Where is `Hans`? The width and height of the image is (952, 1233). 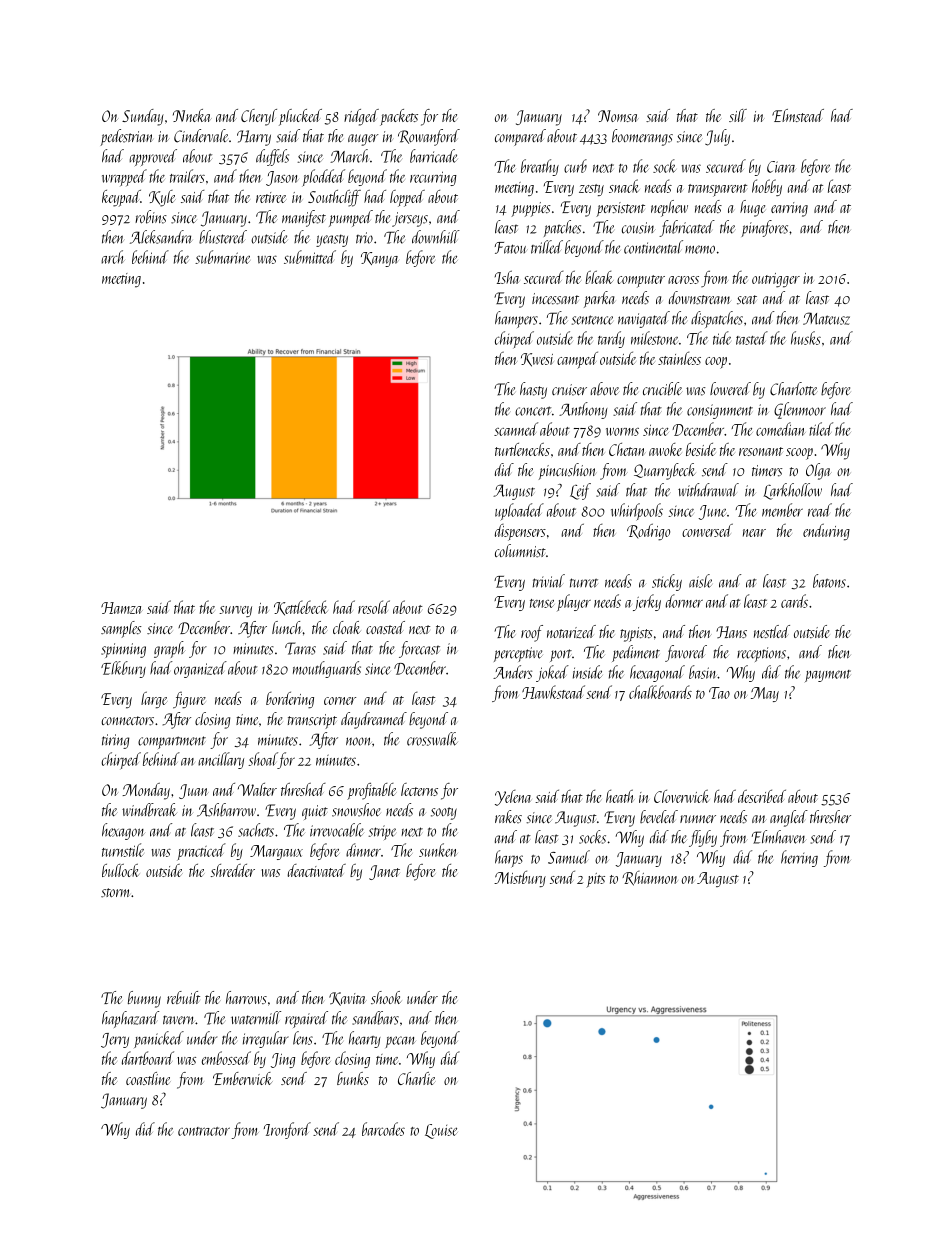 Hans is located at coordinates (731, 632).
